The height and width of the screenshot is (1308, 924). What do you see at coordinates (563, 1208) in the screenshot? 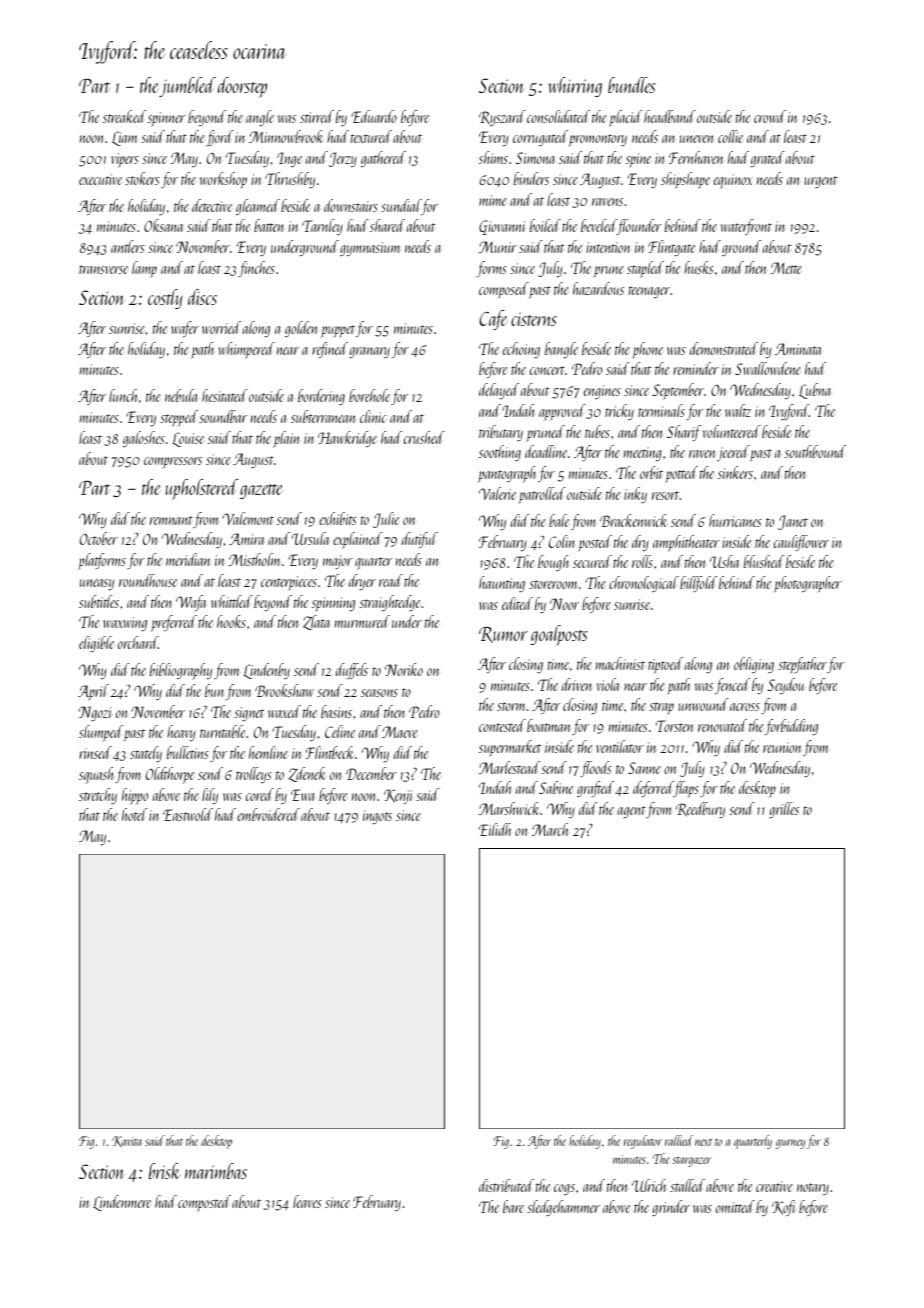
I see `sledgehammer` at bounding box center [563, 1208].
